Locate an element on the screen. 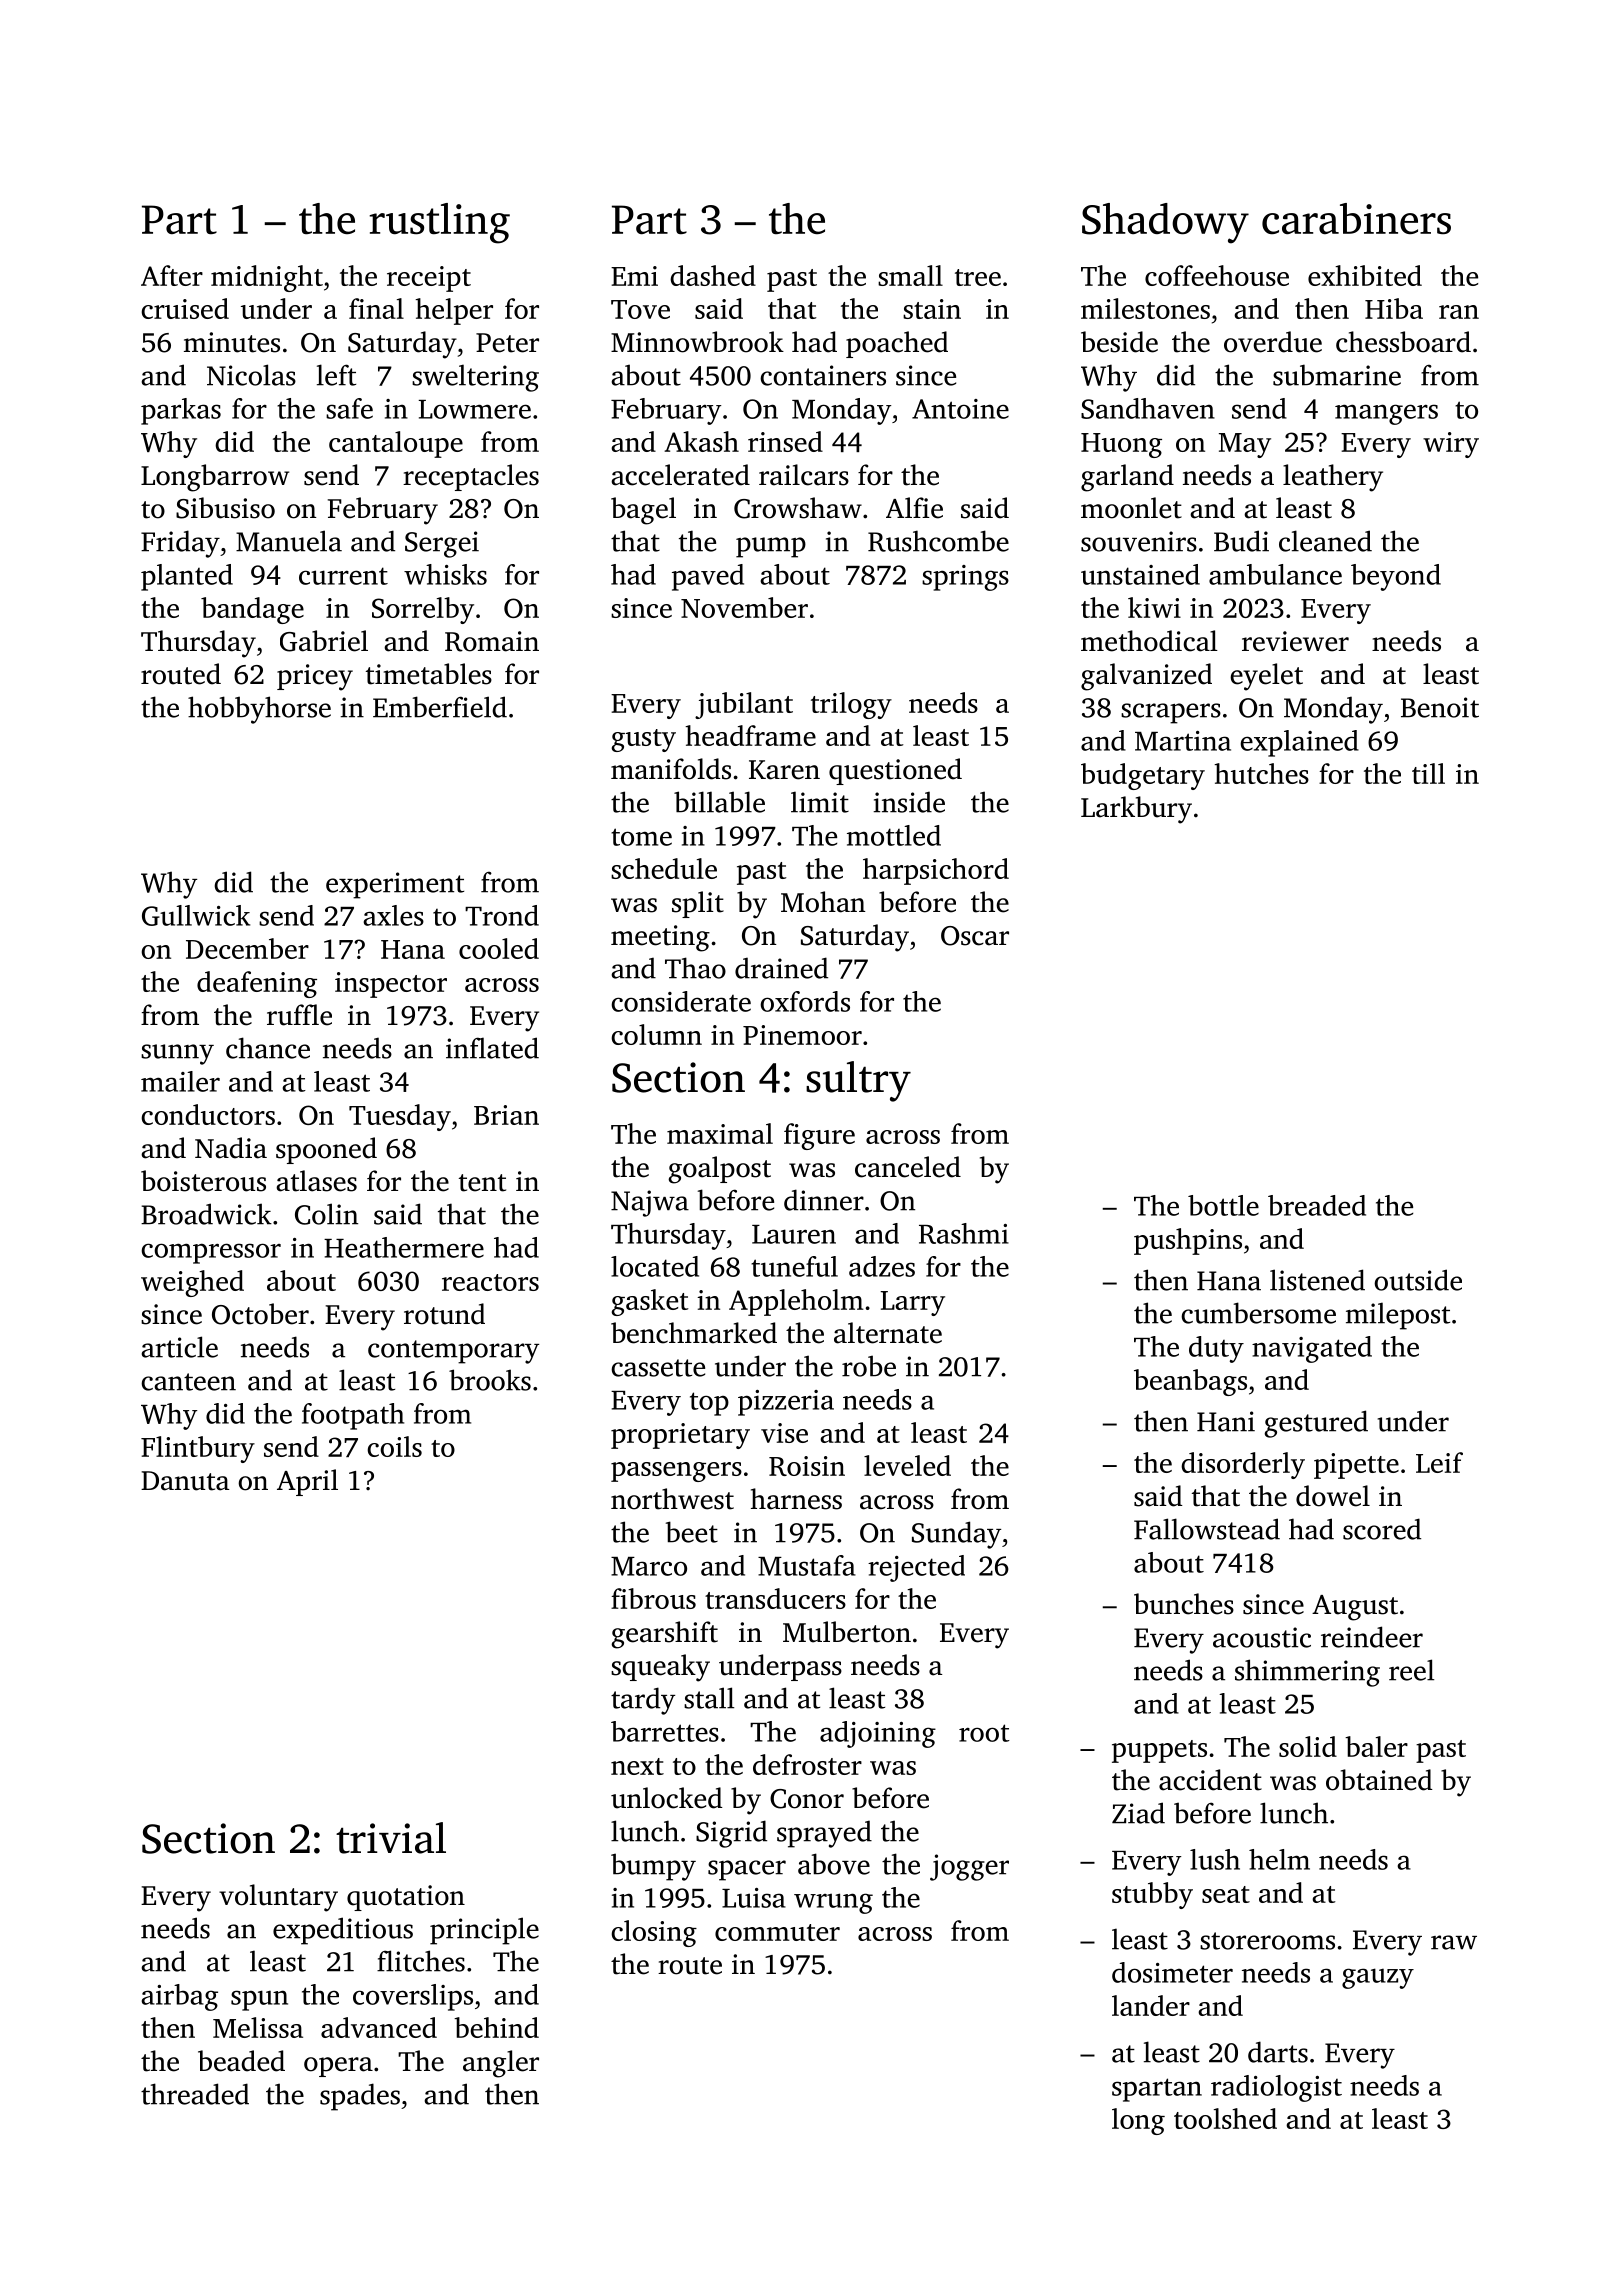 The width and height of the screenshot is (1620, 2292). cumbersome is located at coordinates (1258, 1313).
